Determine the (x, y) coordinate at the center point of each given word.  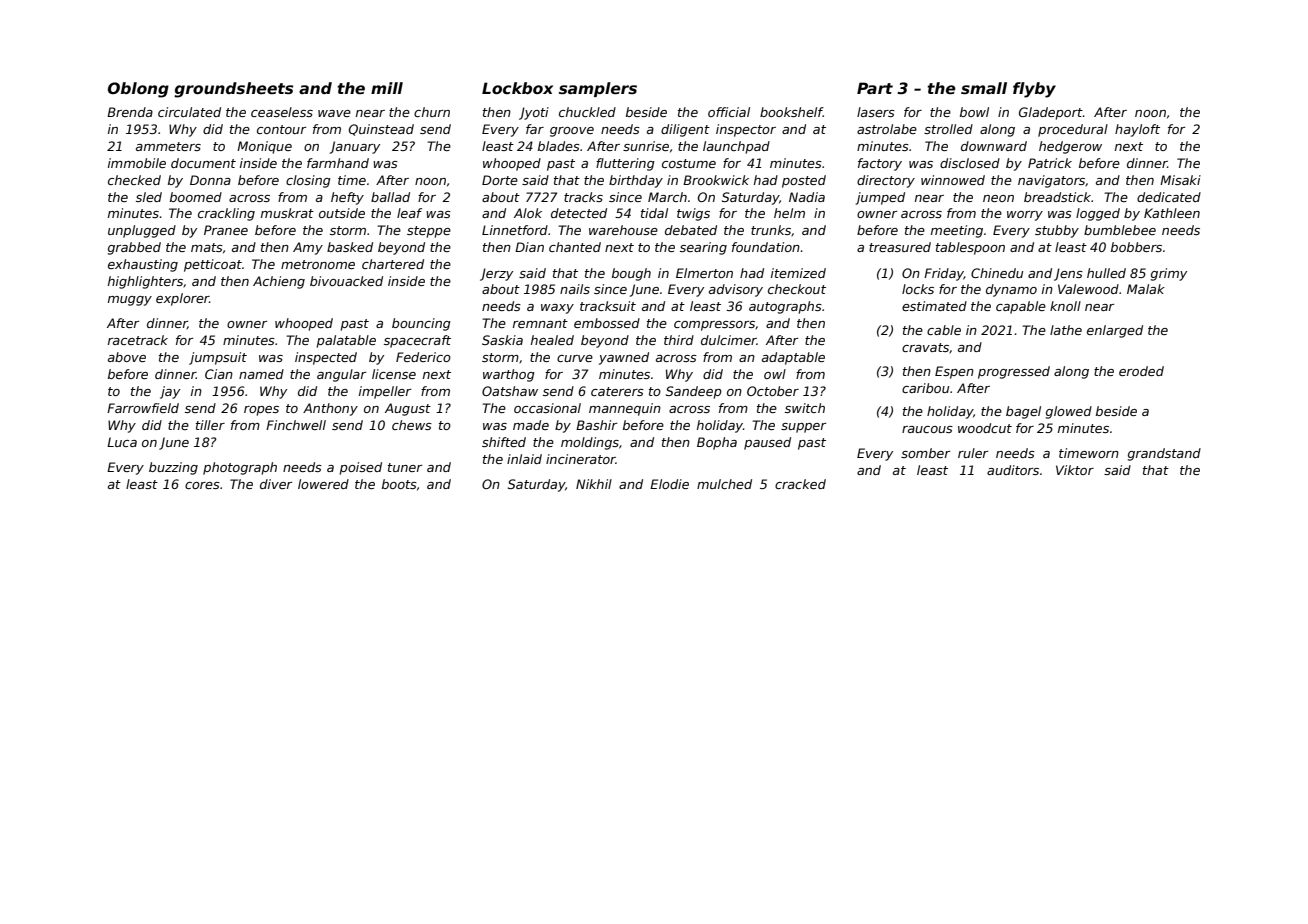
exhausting (143, 265)
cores (202, 485)
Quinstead (381, 130)
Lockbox (517, 88)
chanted (575, 247)
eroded (1141, 371)
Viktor (1075, 470)
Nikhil (594, 484)
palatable (346, 341)
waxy (557, 309)
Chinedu (997, 273)
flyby (1034, 90)
